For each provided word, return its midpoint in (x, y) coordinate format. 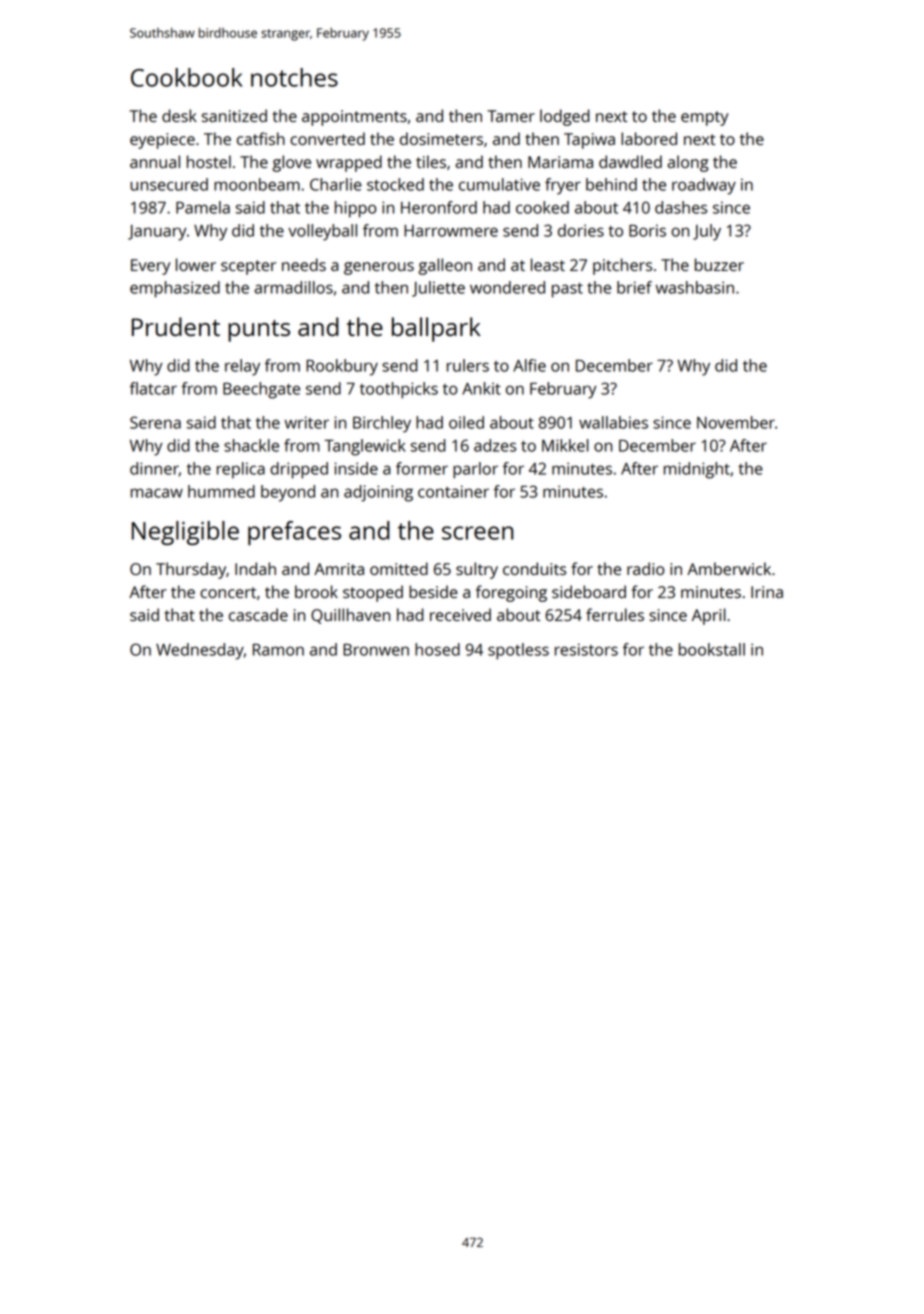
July (707, 232)
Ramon (278, 650)
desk (179, 115)
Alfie (529, 365)
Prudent (176, 326)
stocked (395, 184)
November (736, 422)
